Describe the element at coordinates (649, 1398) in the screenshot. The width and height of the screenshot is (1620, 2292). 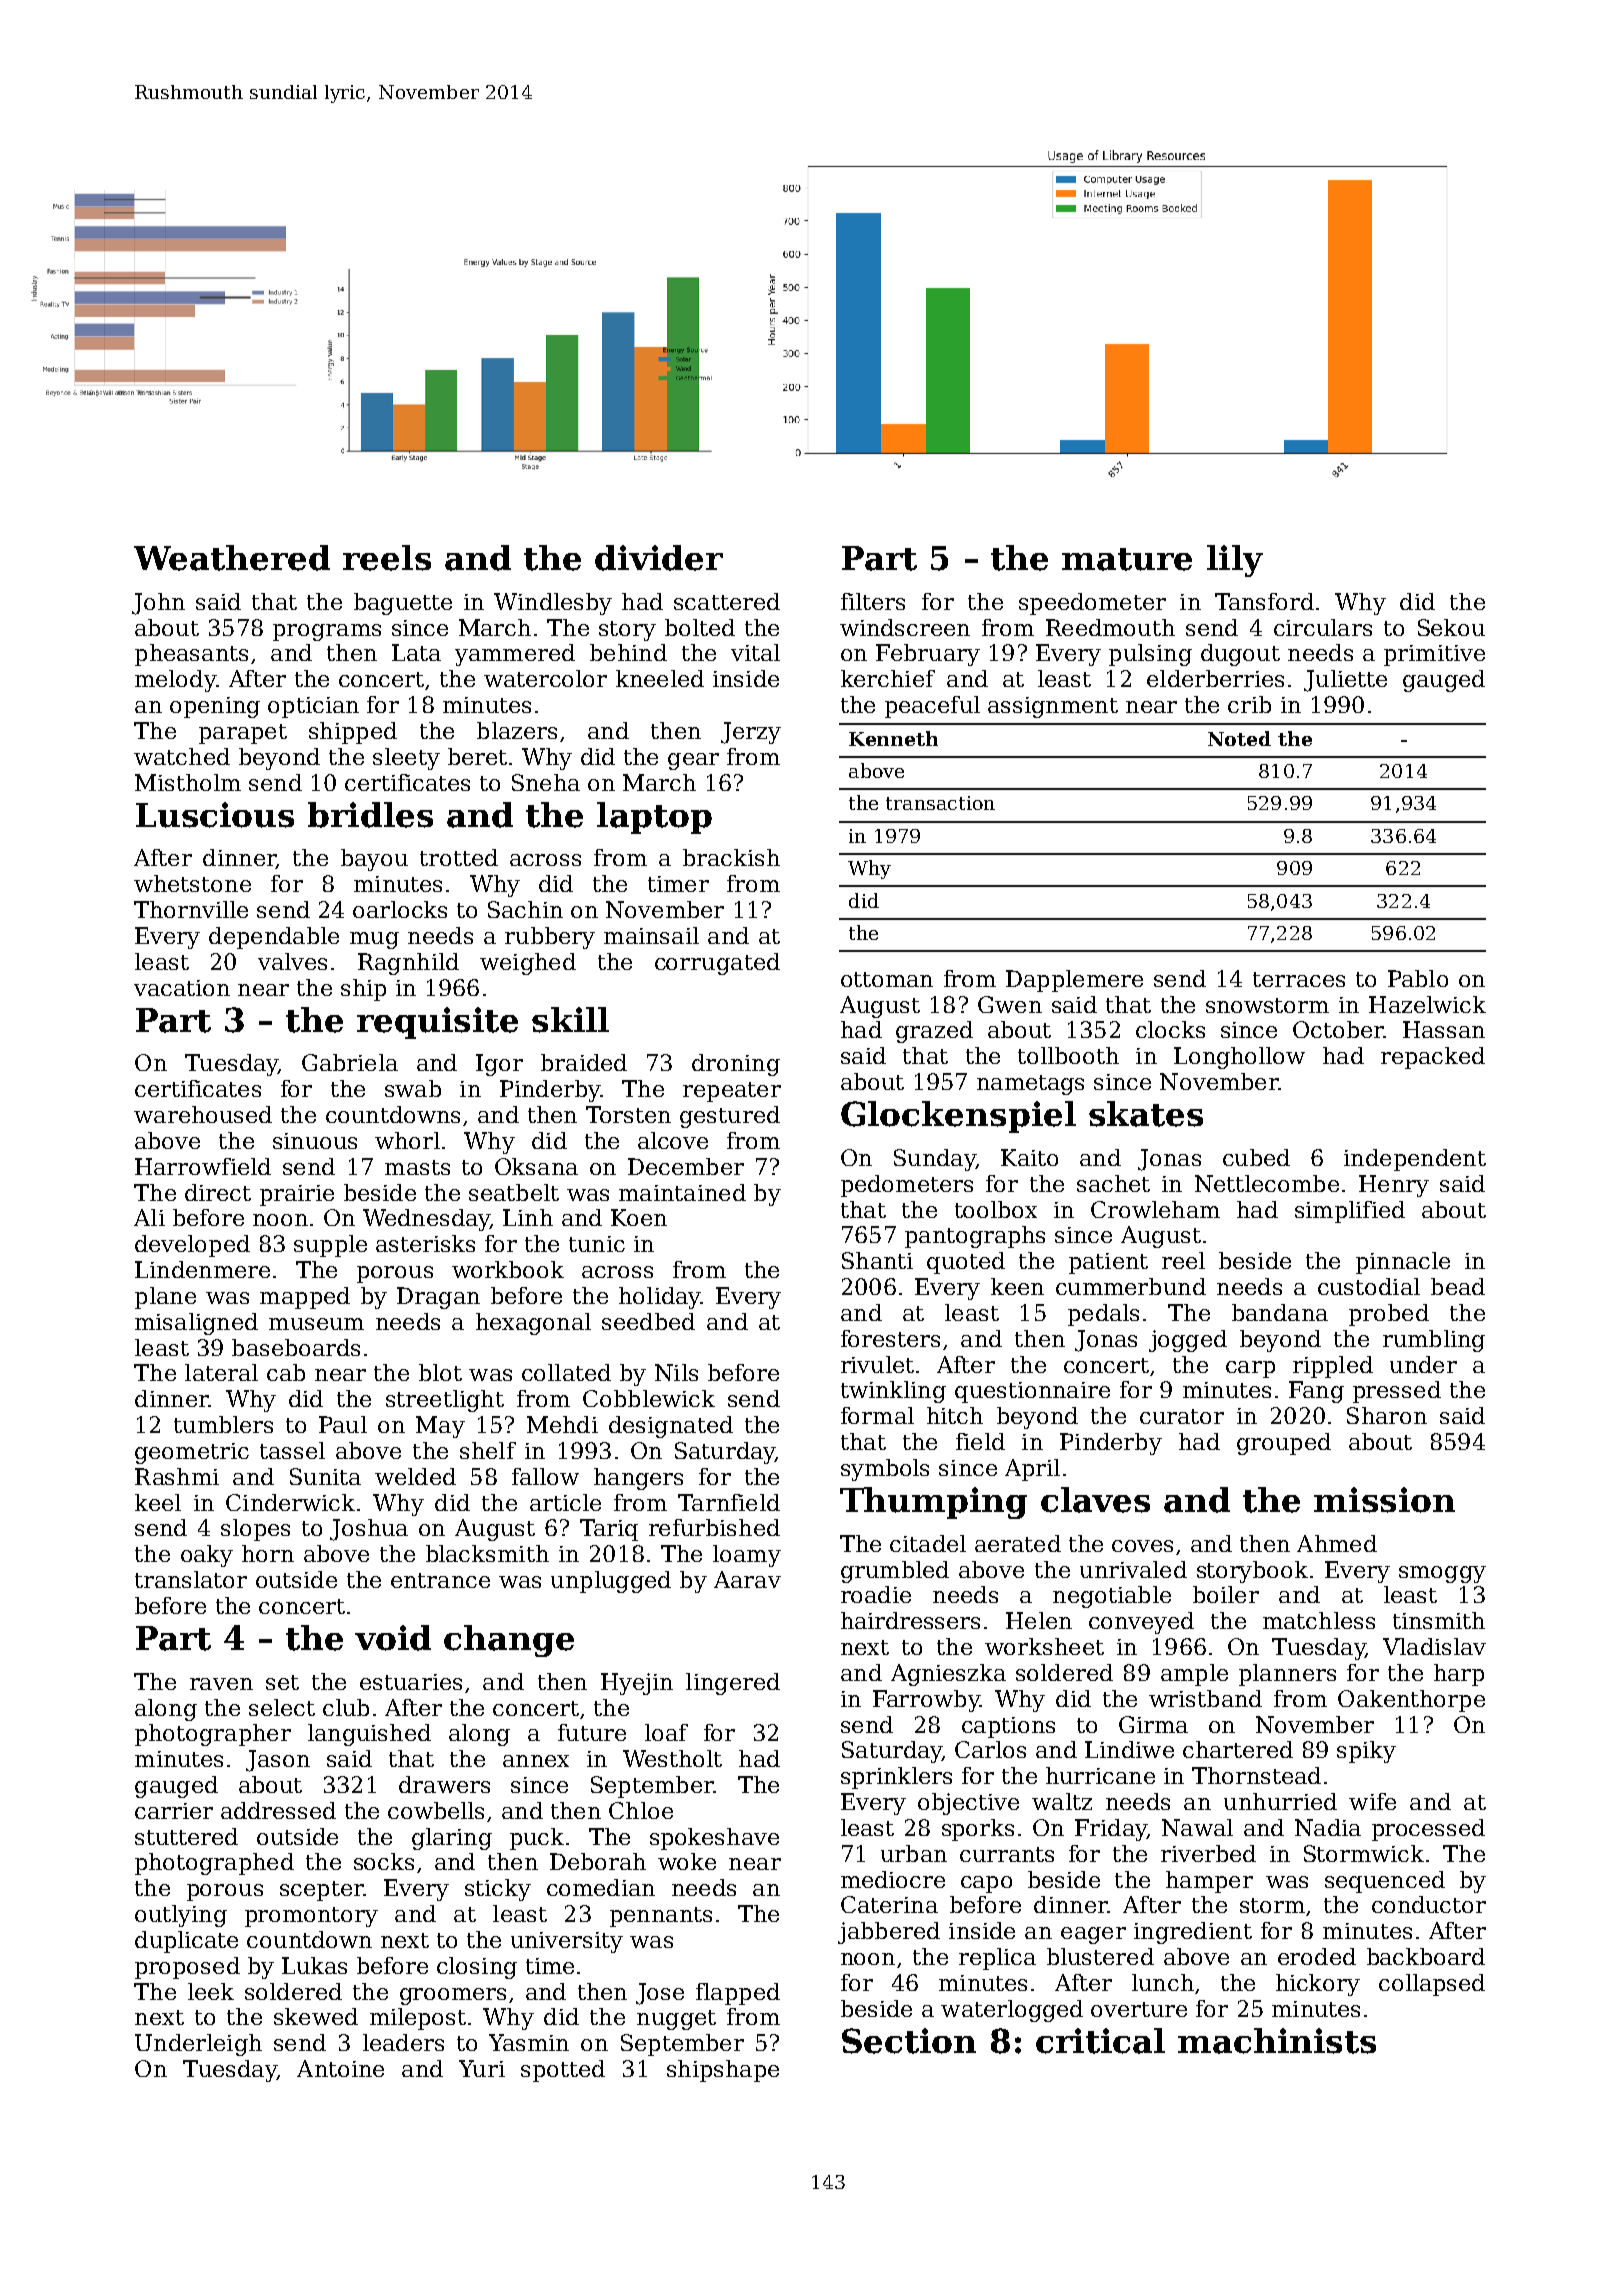
I see `Cobblewick` at that location.
